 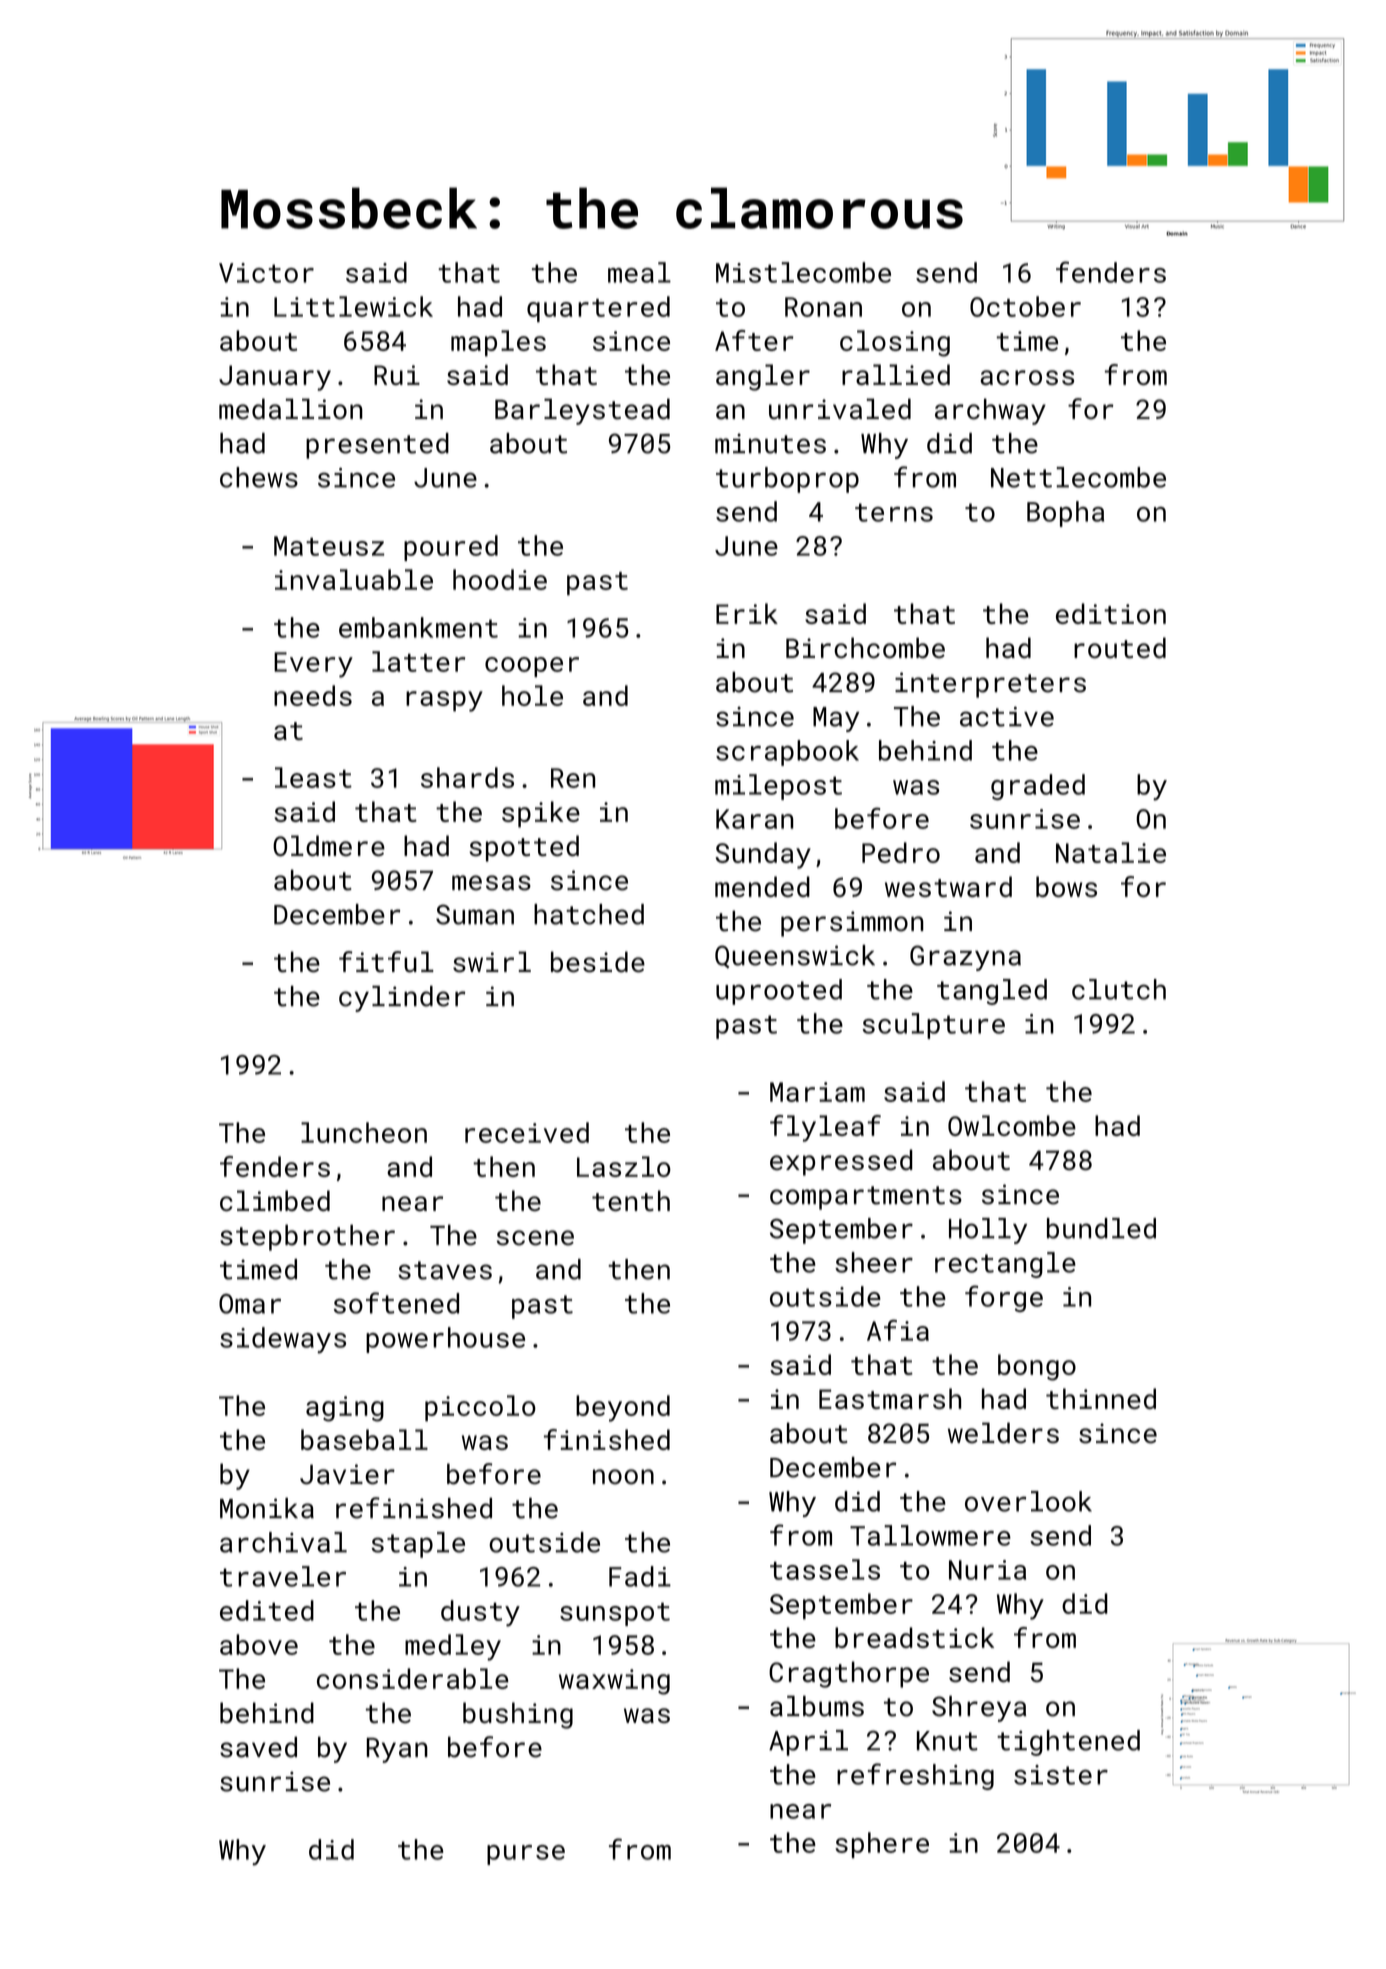 I want to click on purse, so click(x=526, y=1855).
